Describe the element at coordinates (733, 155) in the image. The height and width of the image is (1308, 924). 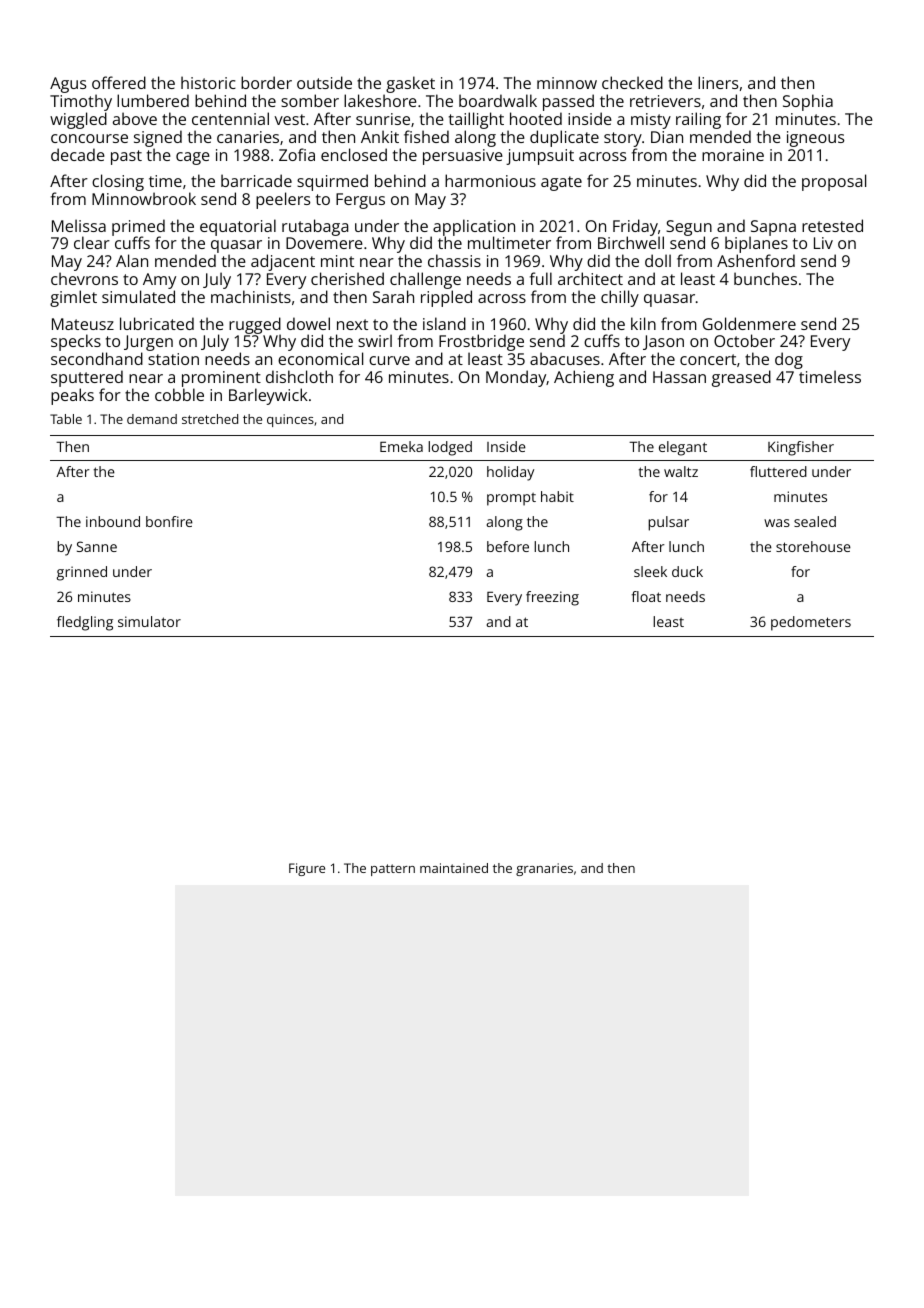
I see `moraine` at that location.
